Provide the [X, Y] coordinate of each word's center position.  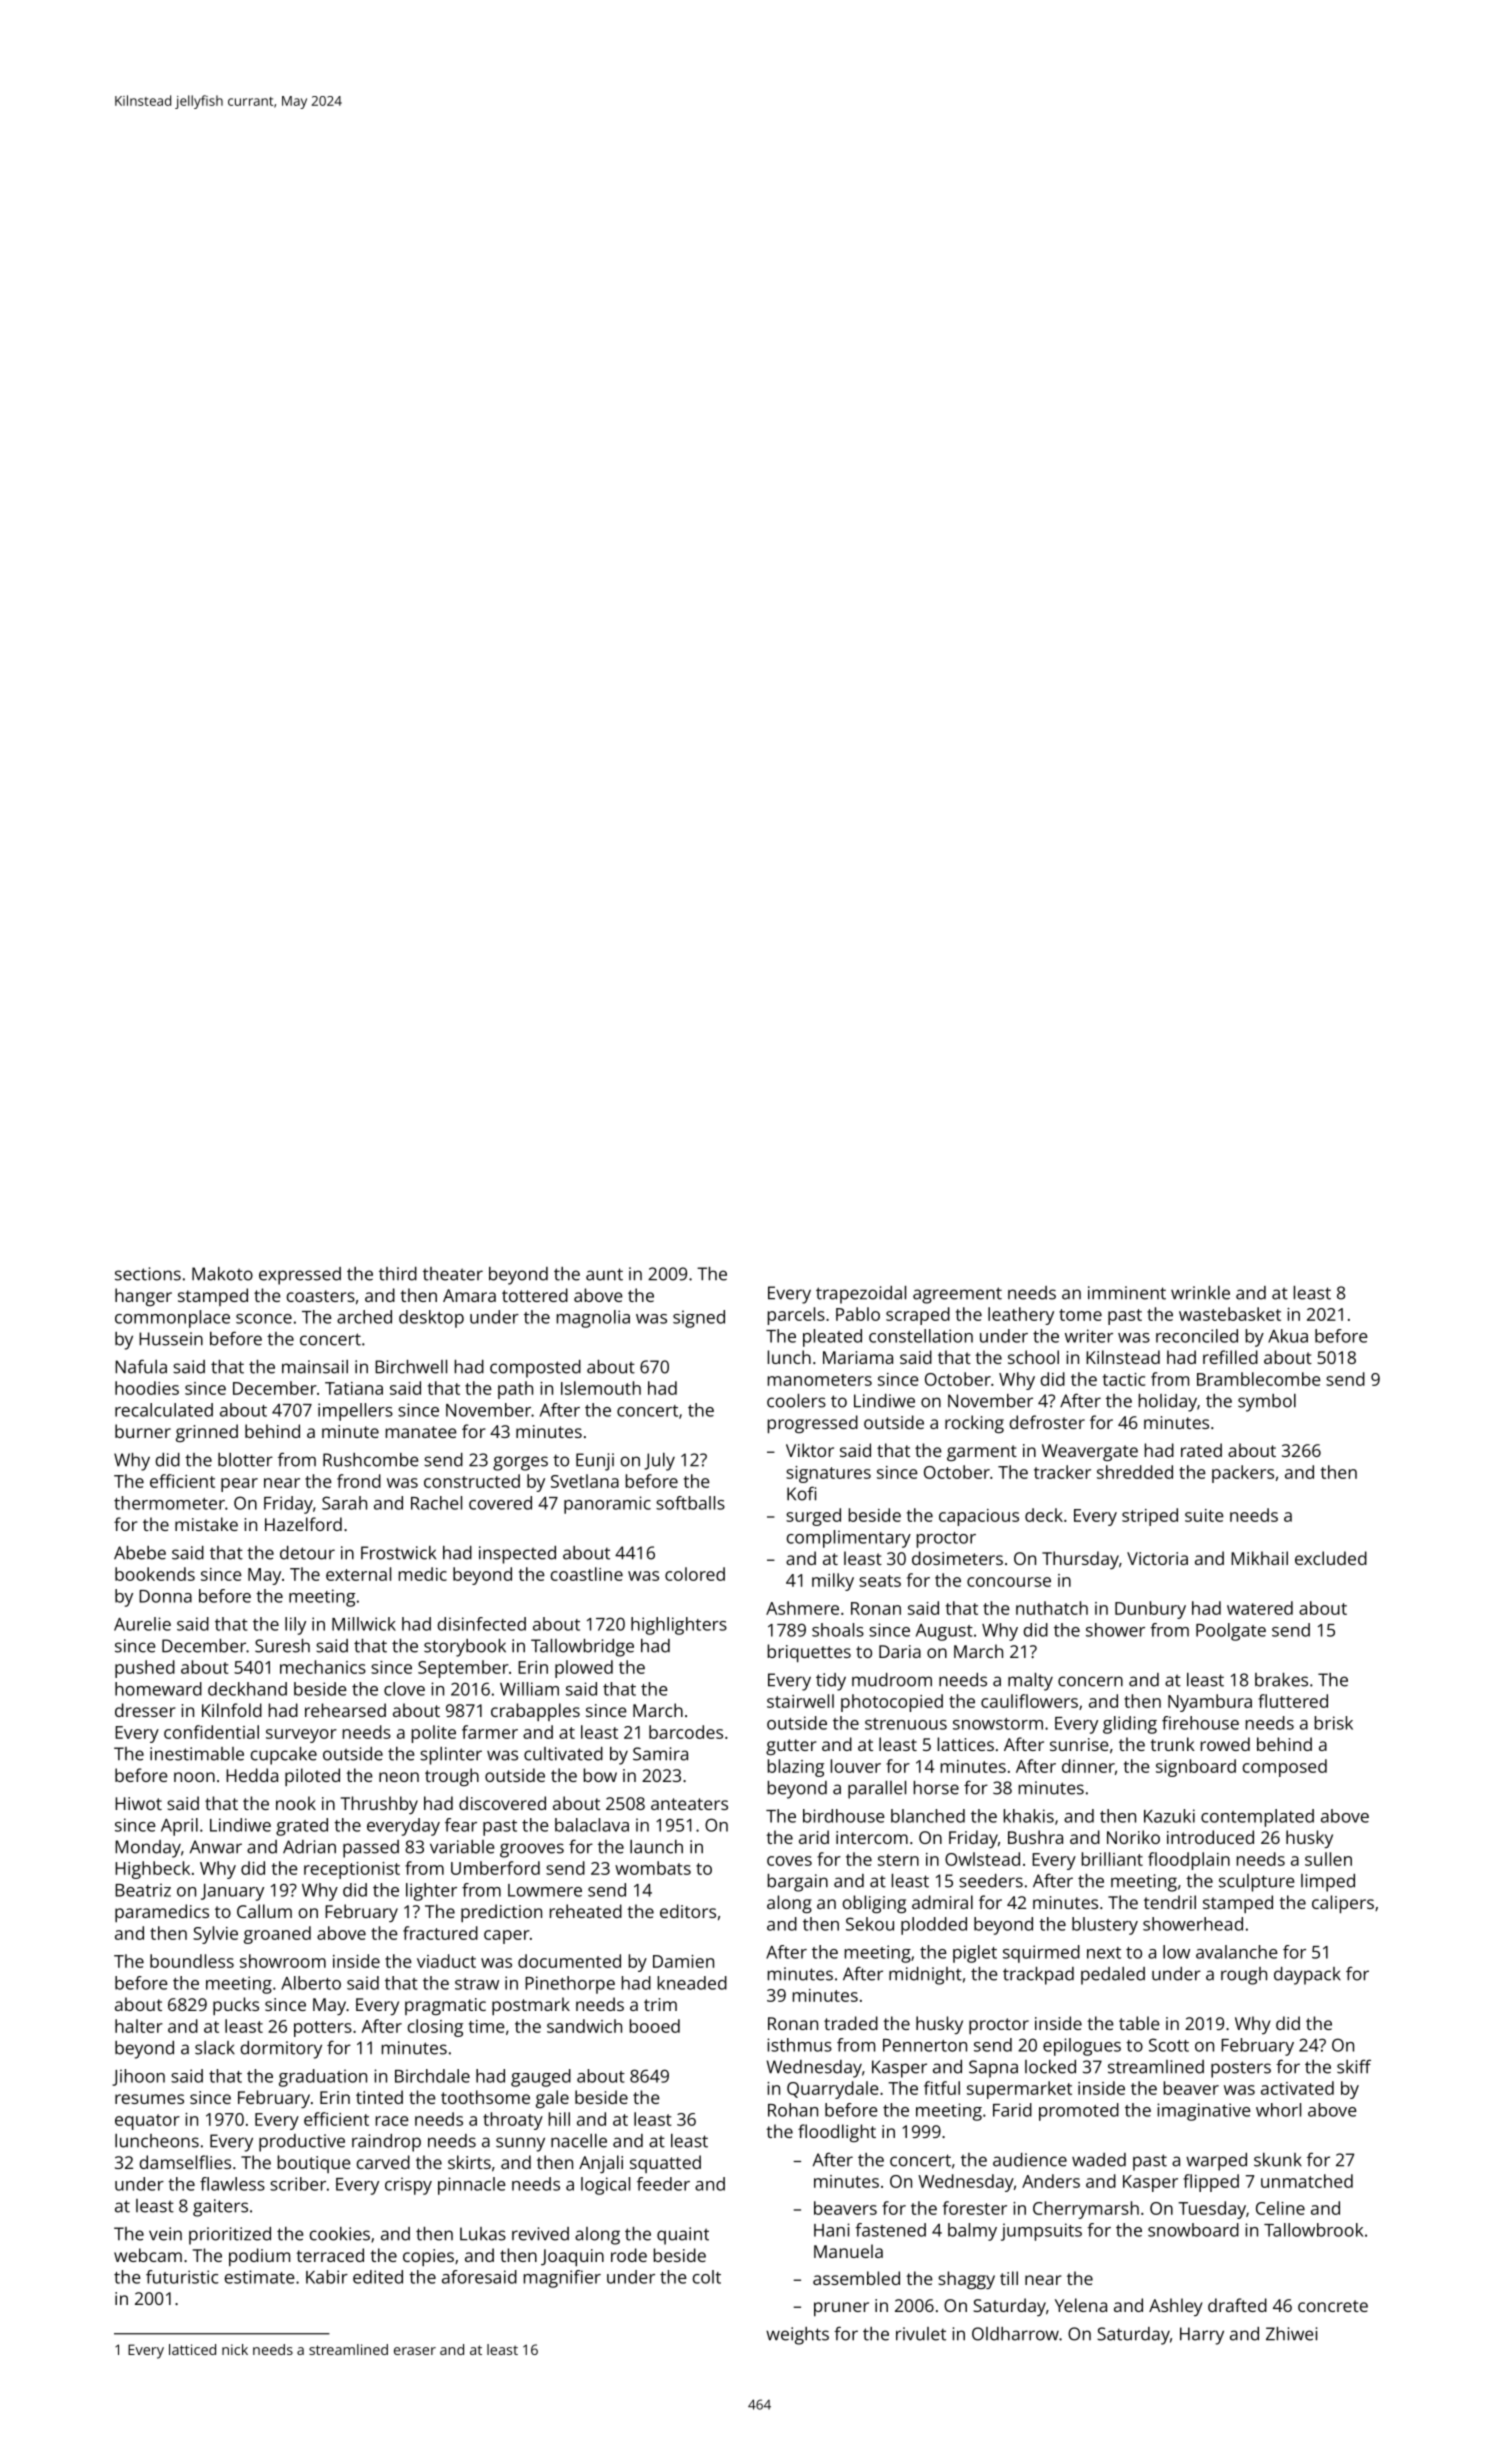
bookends [155, 1574]
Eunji [595, 1462]
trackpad [1038, 1976]
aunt [604, 1274]
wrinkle [1200, 1293]
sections [148, 1274]
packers [1243, 1474]
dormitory [281, 2050]
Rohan [793, 2110]
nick [235, 2349]
